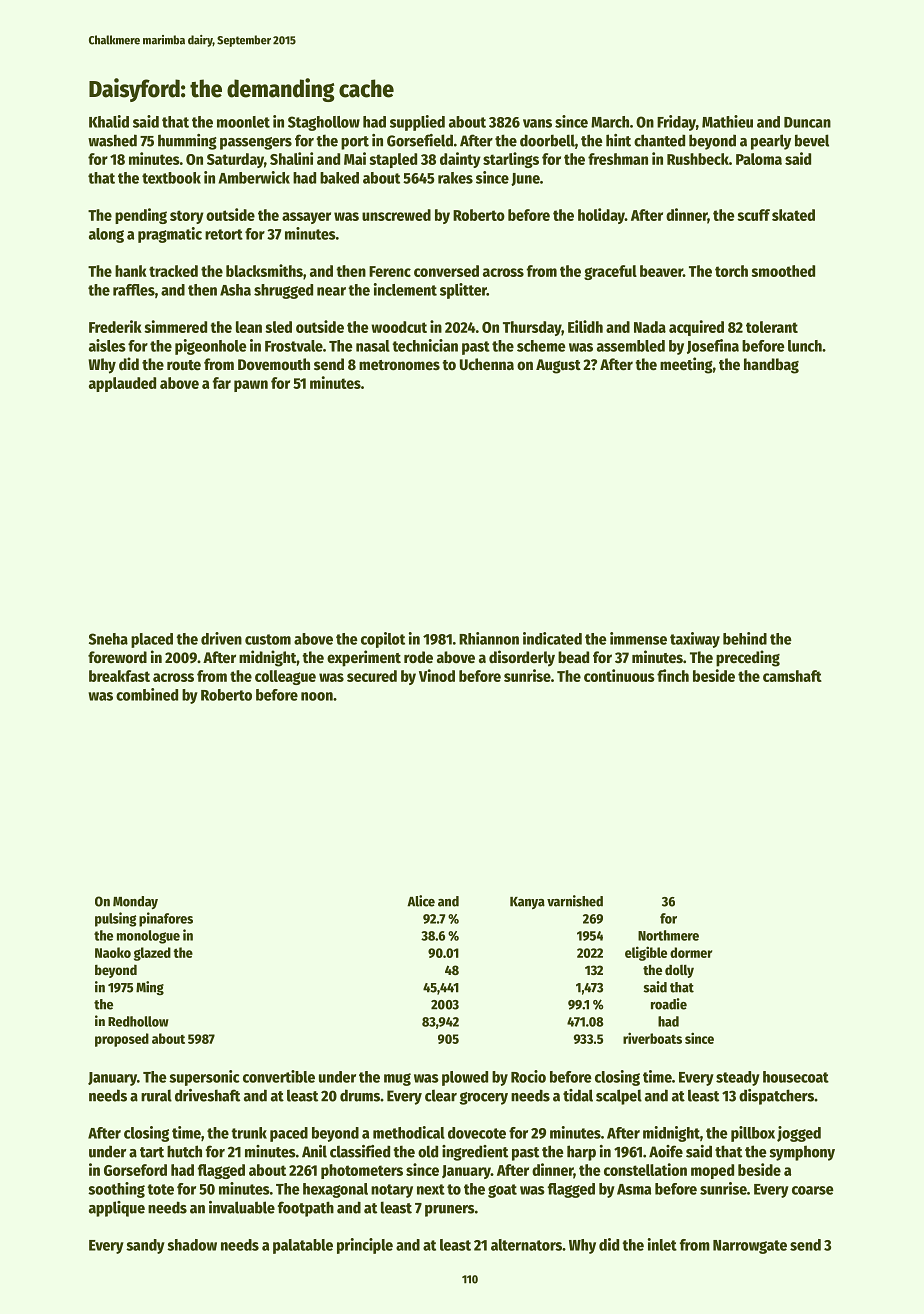 The width and height of the document is (924, 1314). What do you see at coordinates (224, 234) in the document?
I see `retort` at bounding box center [224, 234].
